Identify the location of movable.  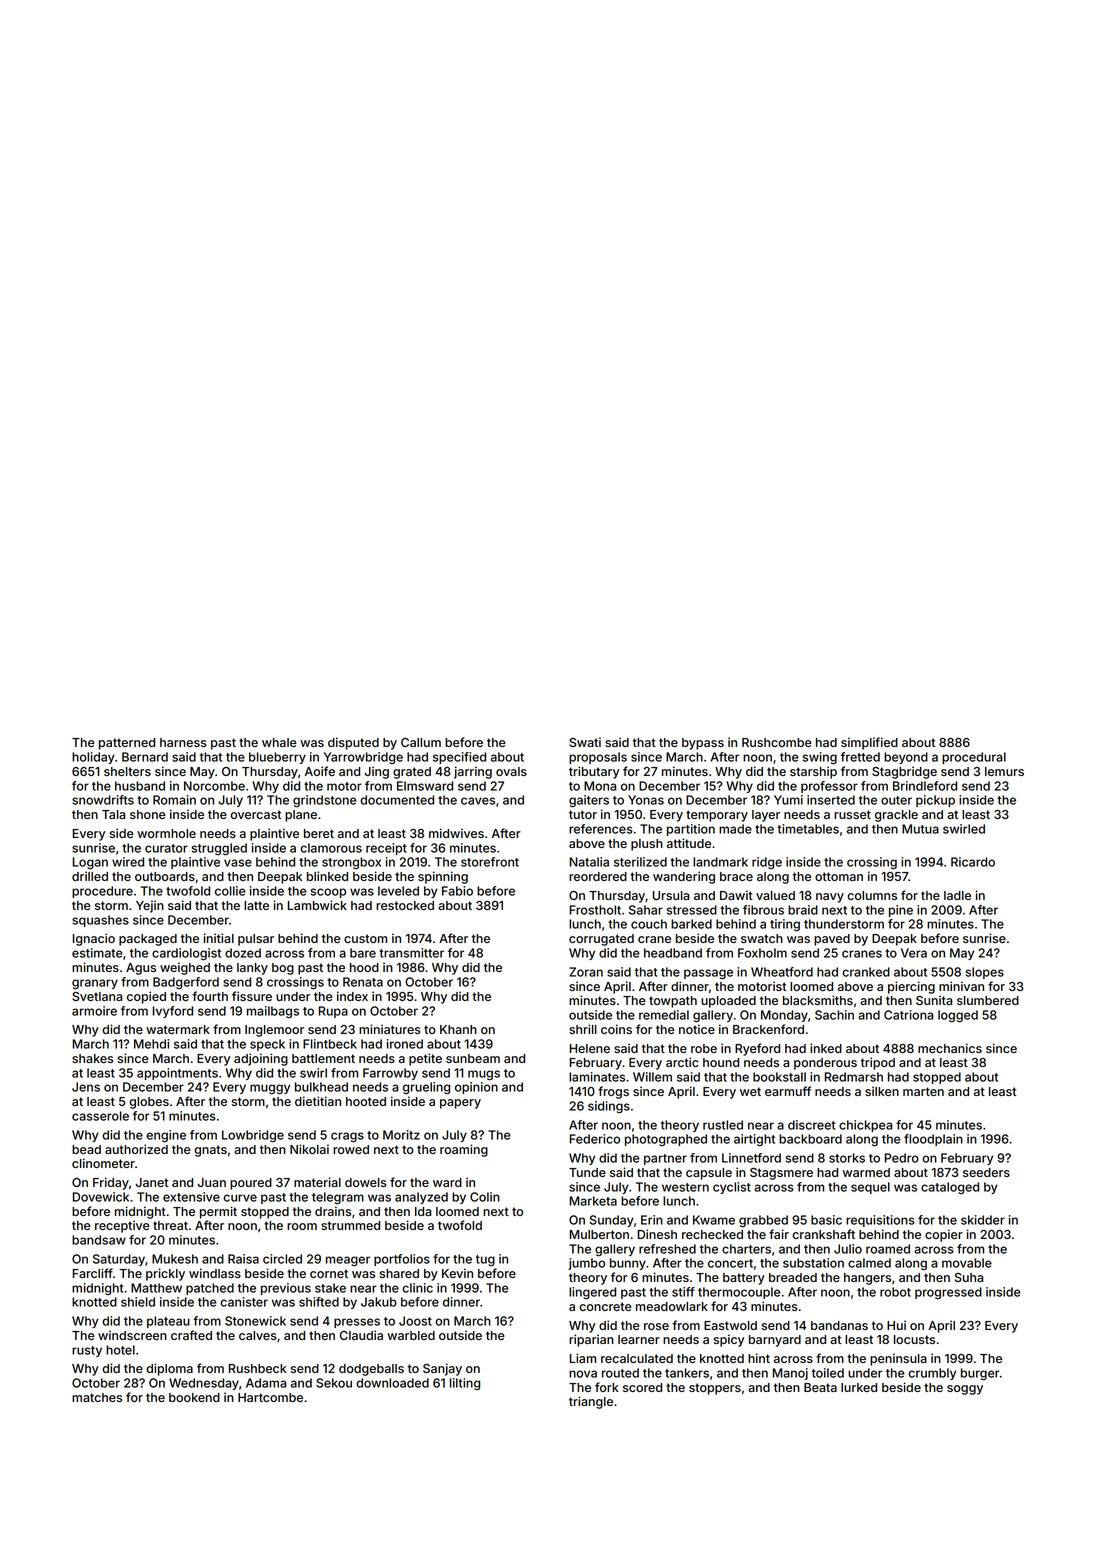
(967, 1263).
